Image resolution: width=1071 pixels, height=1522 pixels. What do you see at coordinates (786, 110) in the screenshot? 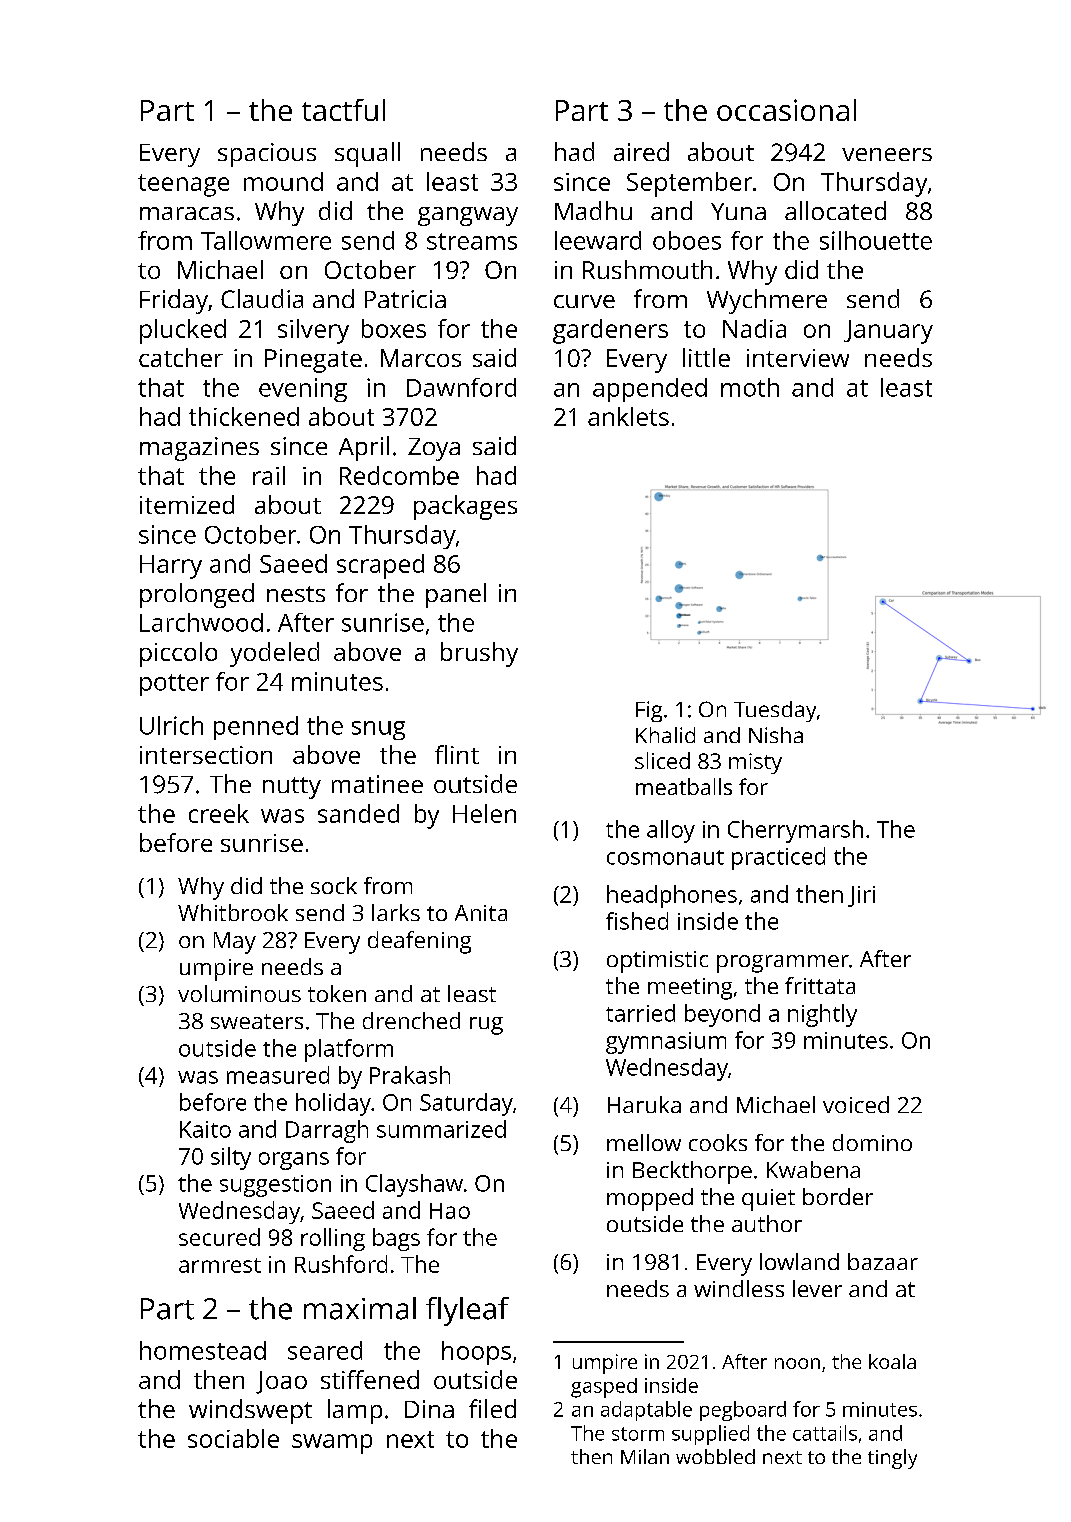
I see `occasional` at bounding box center [786, 110].
